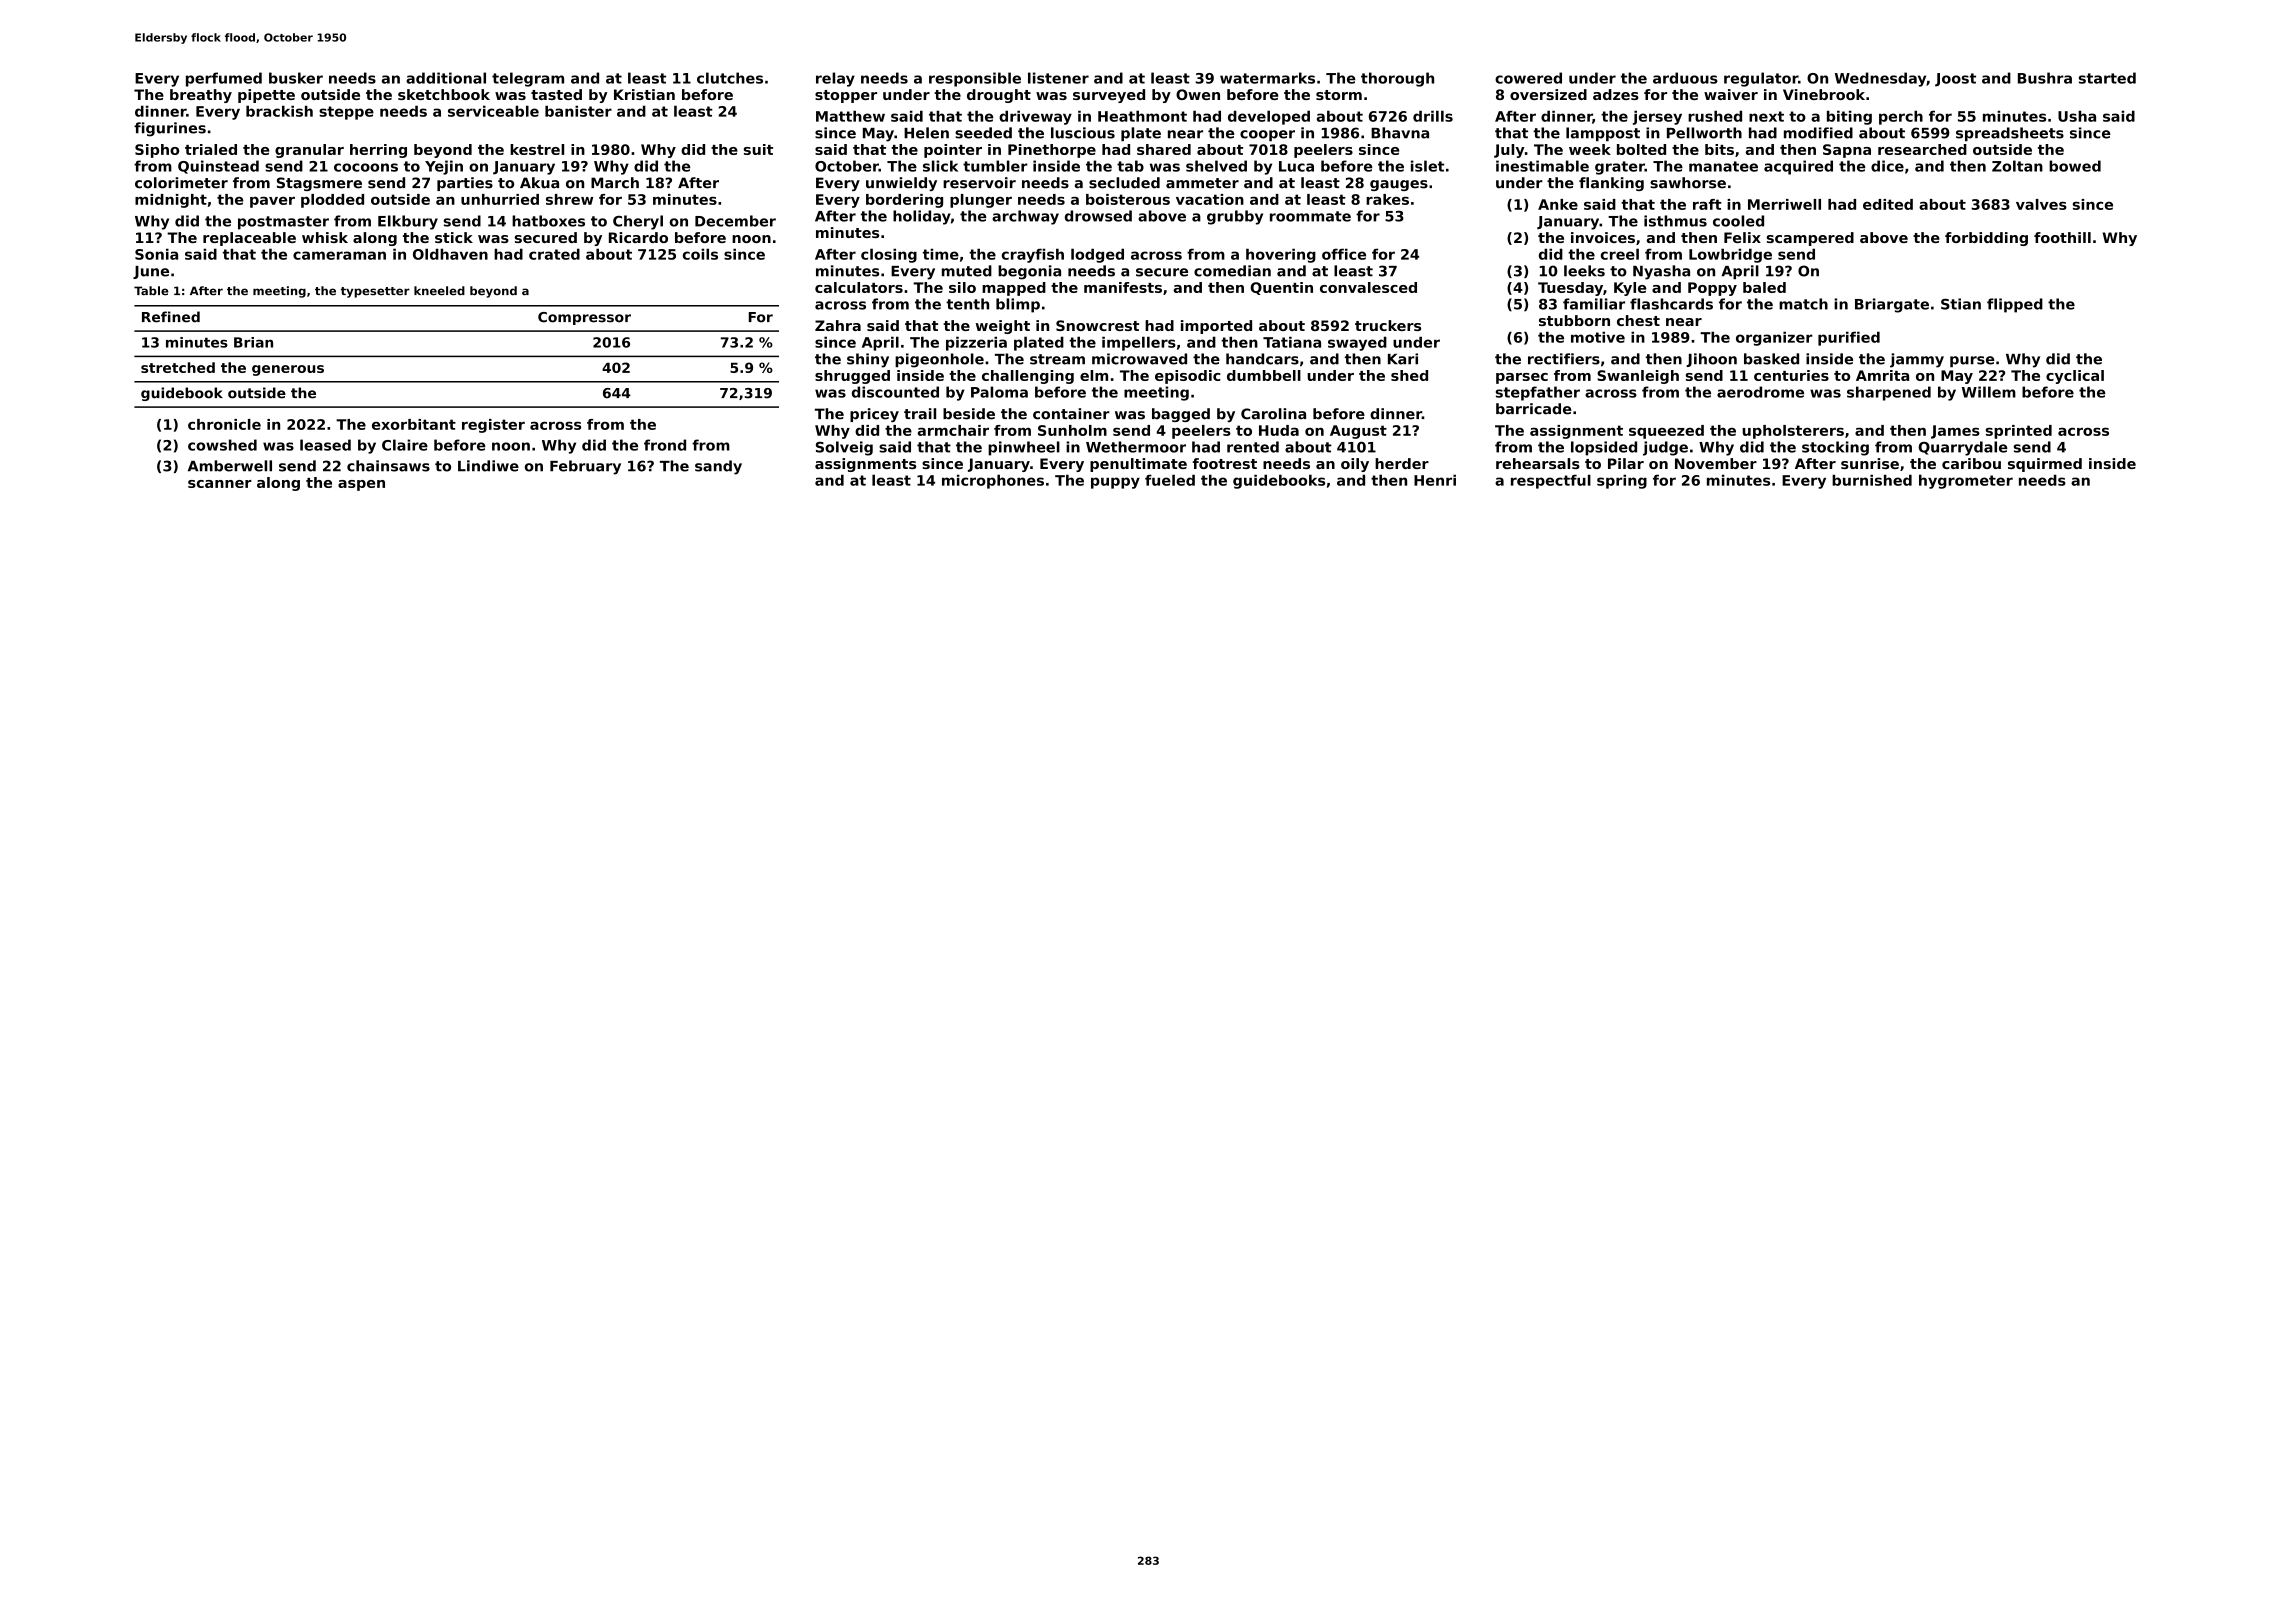  What do you see at coordinates (500, 199) in the image?
I see `unhurried` at bounding box center [500, 199].
